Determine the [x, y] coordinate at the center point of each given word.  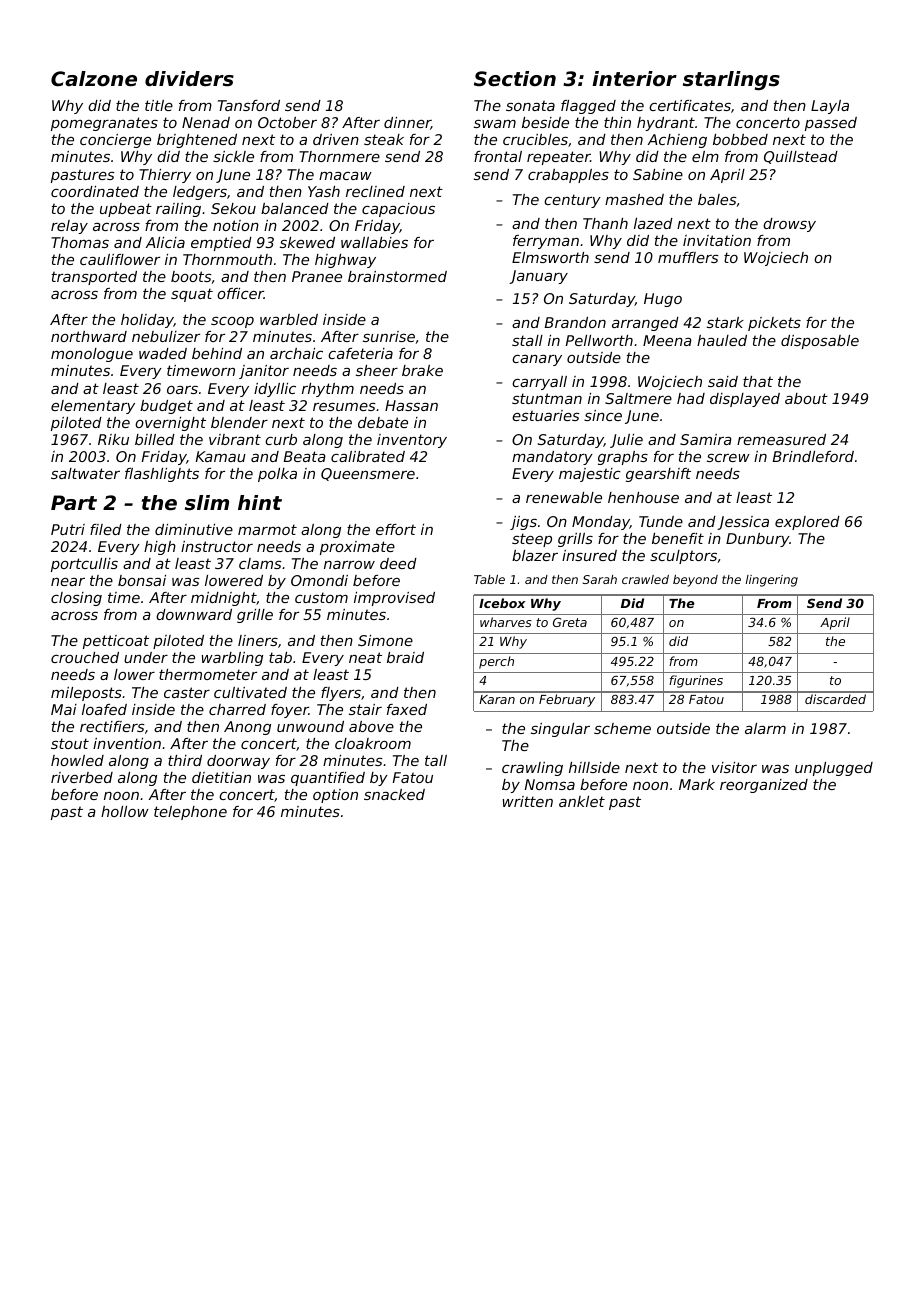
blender [239, 422]
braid [405, 657]
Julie [626, 441]
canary [537, 360]
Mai [64, 709]
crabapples [568, 176]
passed [831, 124]
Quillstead [801, 157]
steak [384, 139]
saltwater [85, 473]
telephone [190, 813]
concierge [115, 141]
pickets [774, 324]
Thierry [165, 176]
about [806, 398]
